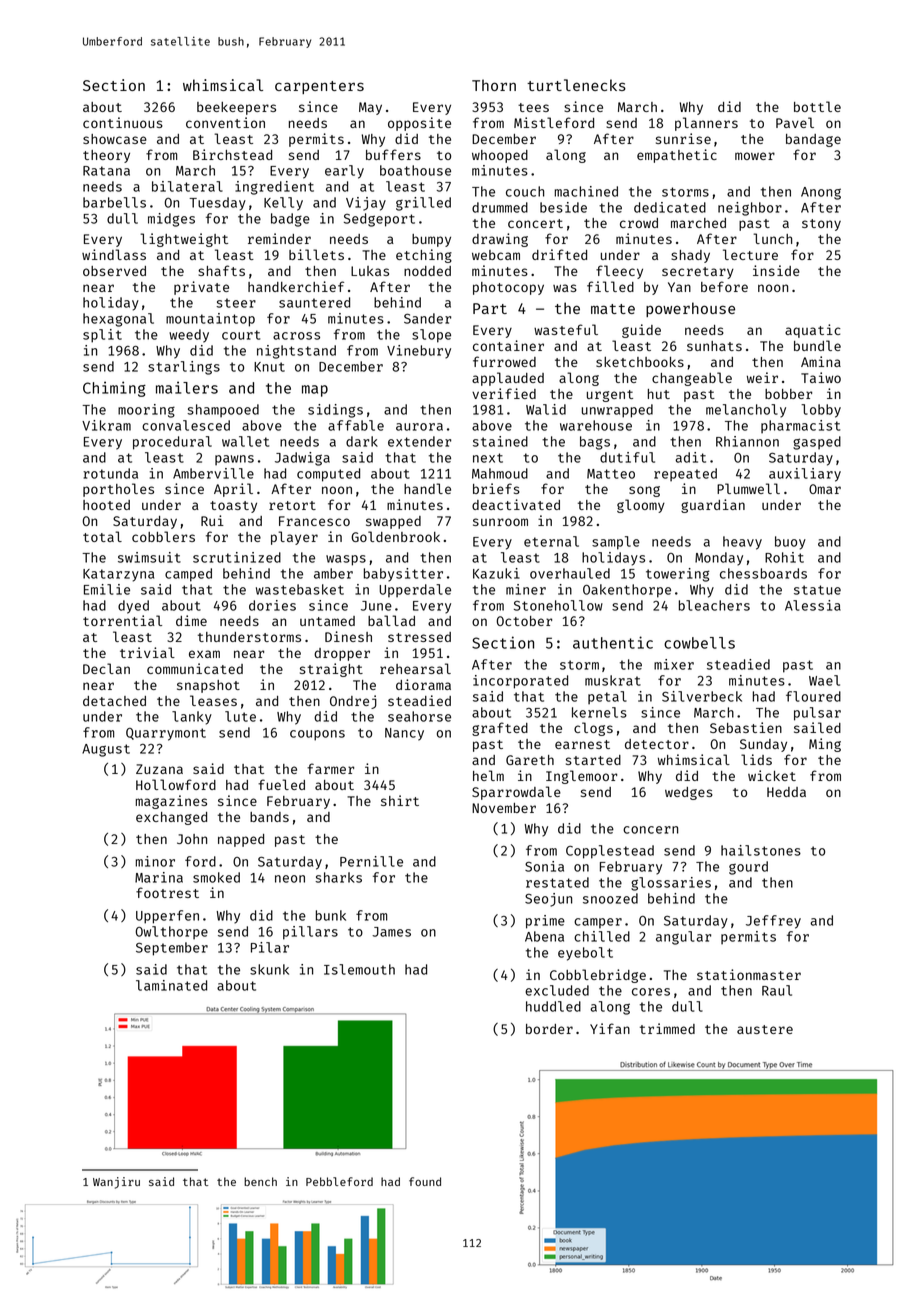 This document has width=924, height=1308. I want to click on handle, so click(427, 488).
